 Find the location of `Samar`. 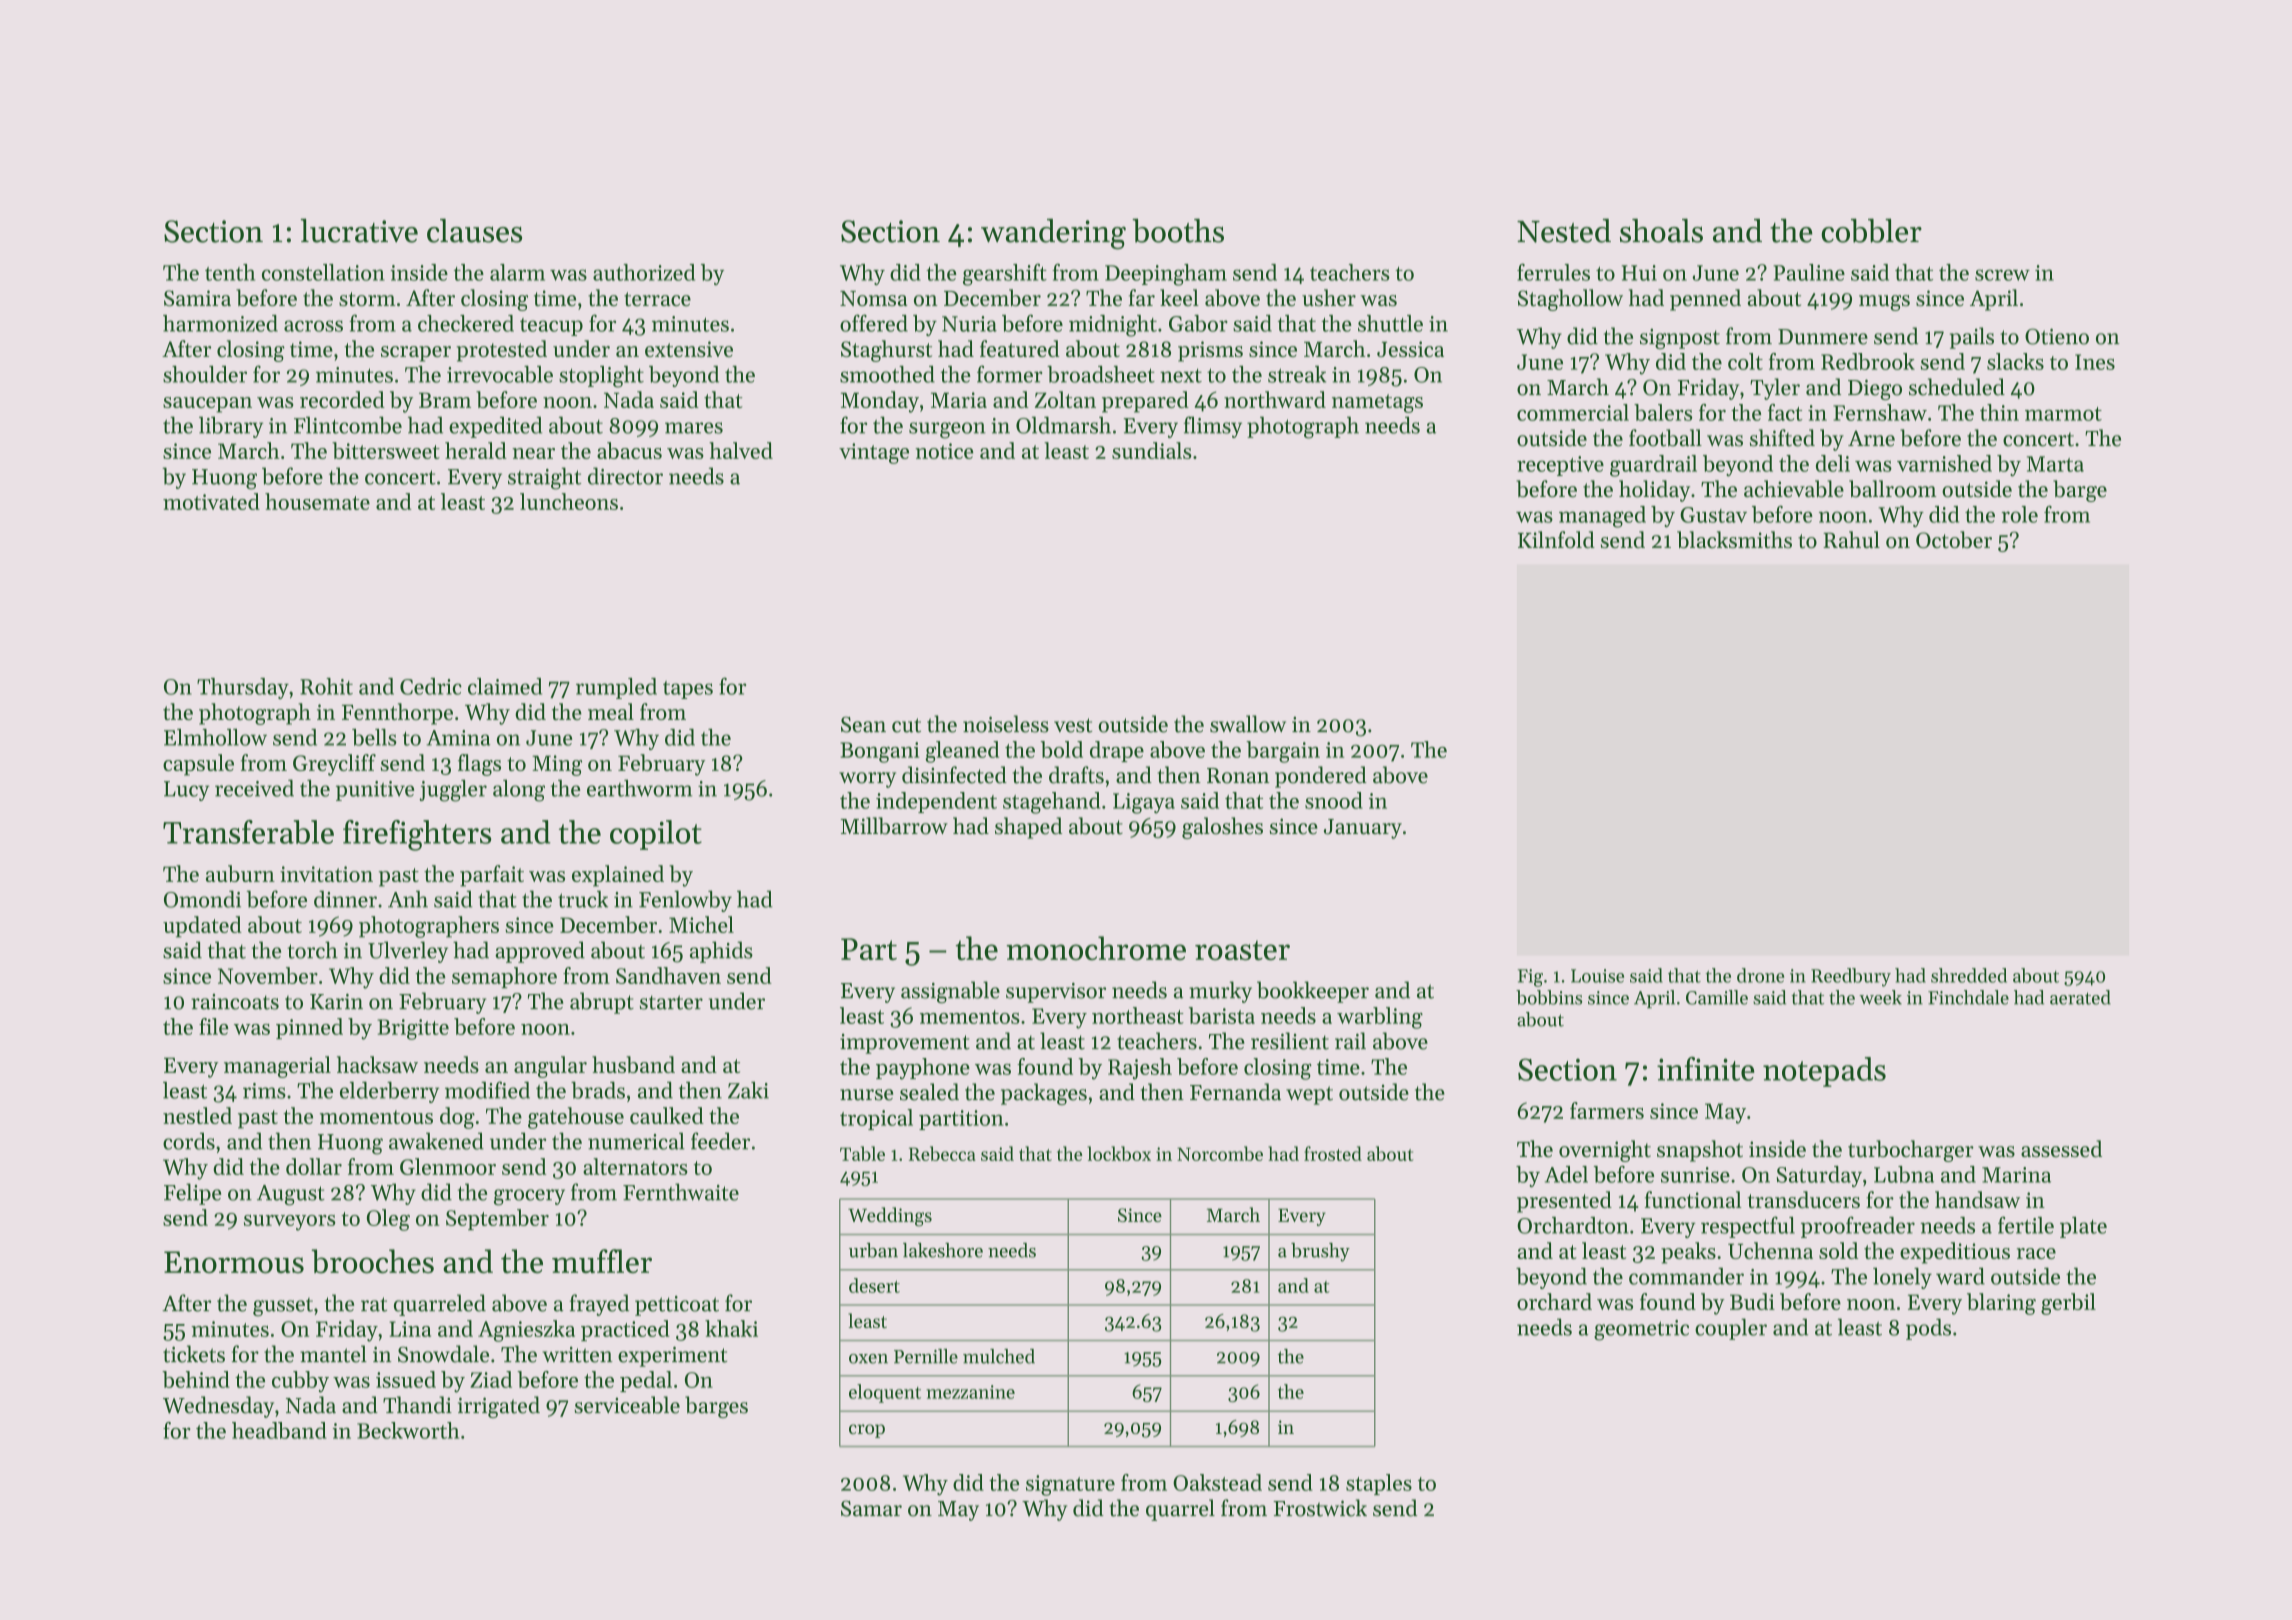

Samar is located at coordinates (871, 1508).
